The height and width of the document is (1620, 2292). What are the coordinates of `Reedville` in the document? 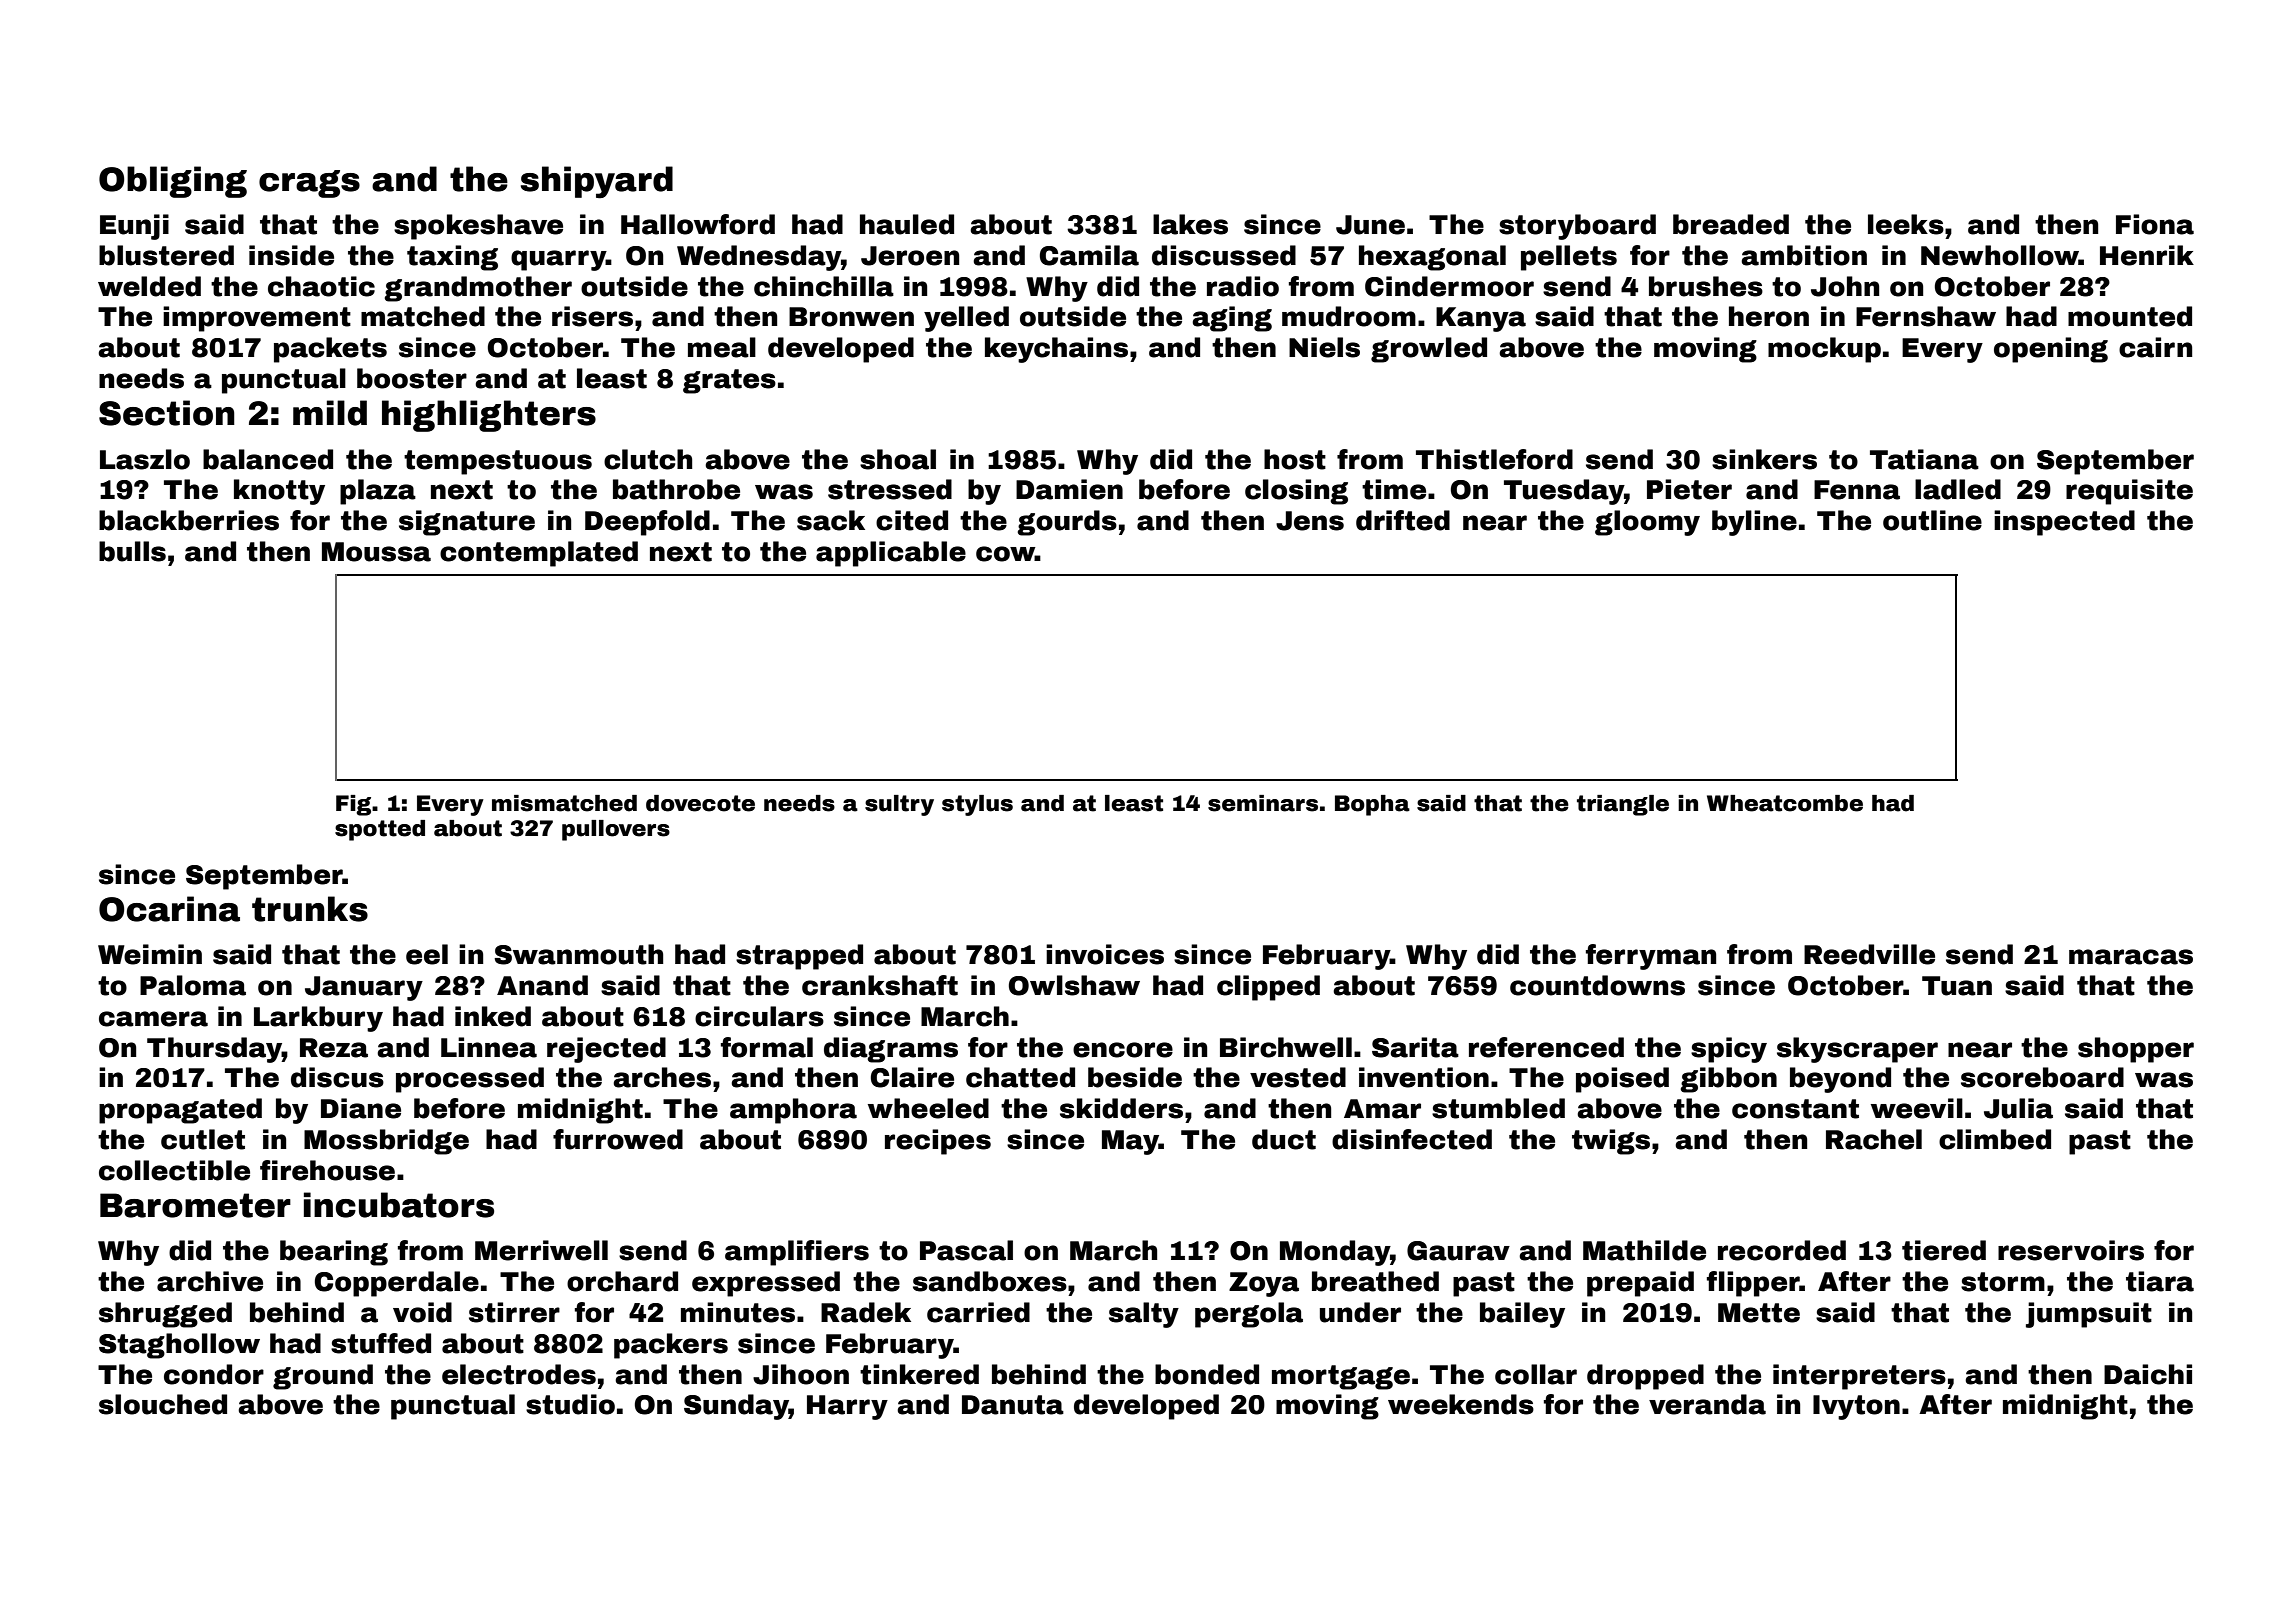 It's located at (1869, 954).
